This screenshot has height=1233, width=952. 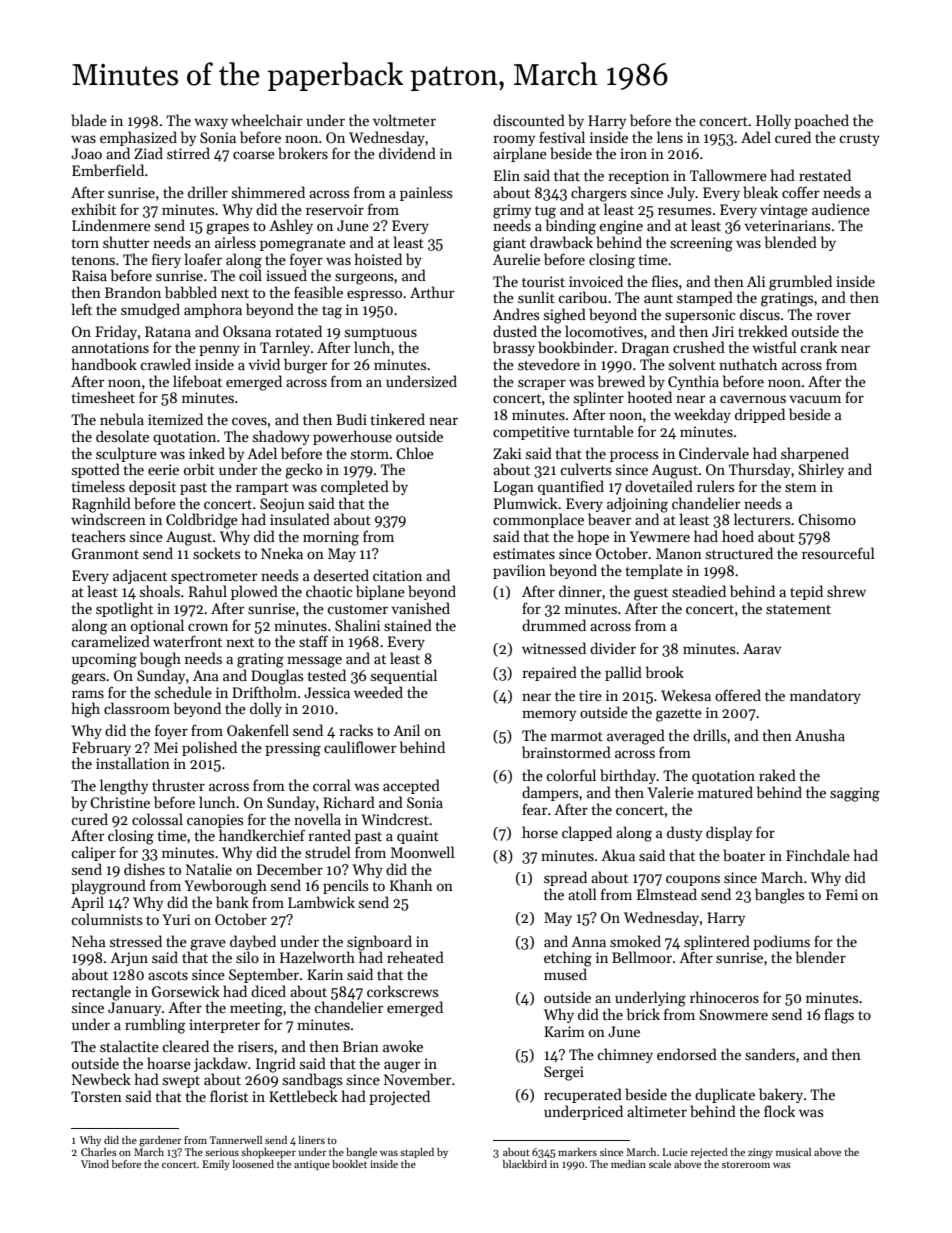 I want to click on playground, so click(x=108, y=887).
